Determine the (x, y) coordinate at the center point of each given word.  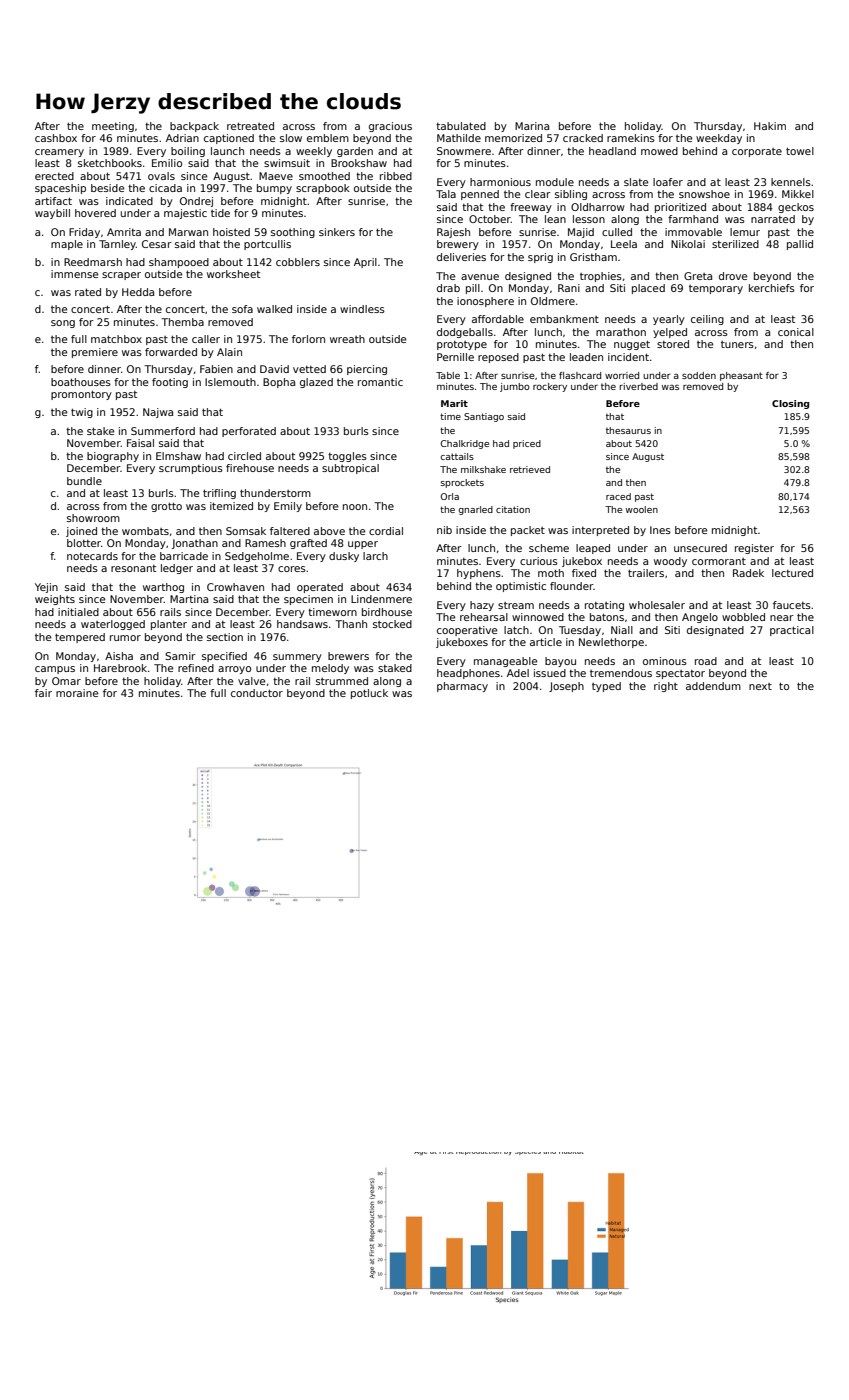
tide (220, 213)
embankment (564, 319)
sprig (540, 258)
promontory (81, 395)
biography (113, 457)
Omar (66, 681)
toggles (347, 457)
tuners (737, 344)
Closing (790, 404)
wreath (347, 339)
